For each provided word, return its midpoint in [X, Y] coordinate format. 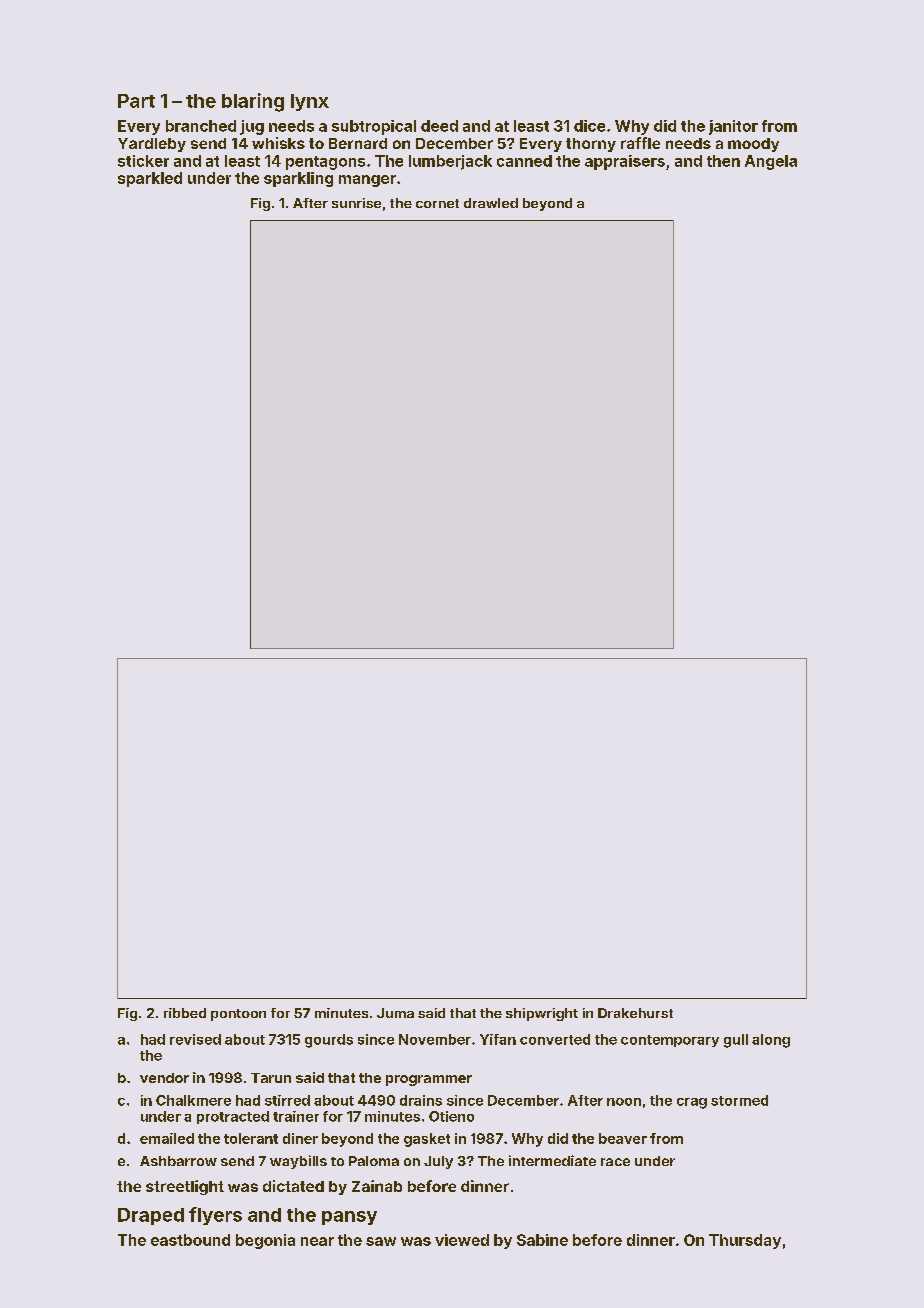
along [771, 1041]
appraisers [625, 162]
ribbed [185, 1013]
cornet [437, 203]
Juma [395, 1013]
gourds [329, 1041]
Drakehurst [635, 1013]
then [723, 161]
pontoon [238, 1015]
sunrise [356, 203]
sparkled [150, 179]
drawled [491, 203]
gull [736, 1041]
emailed [167, 1138]
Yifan [498, 1039]
